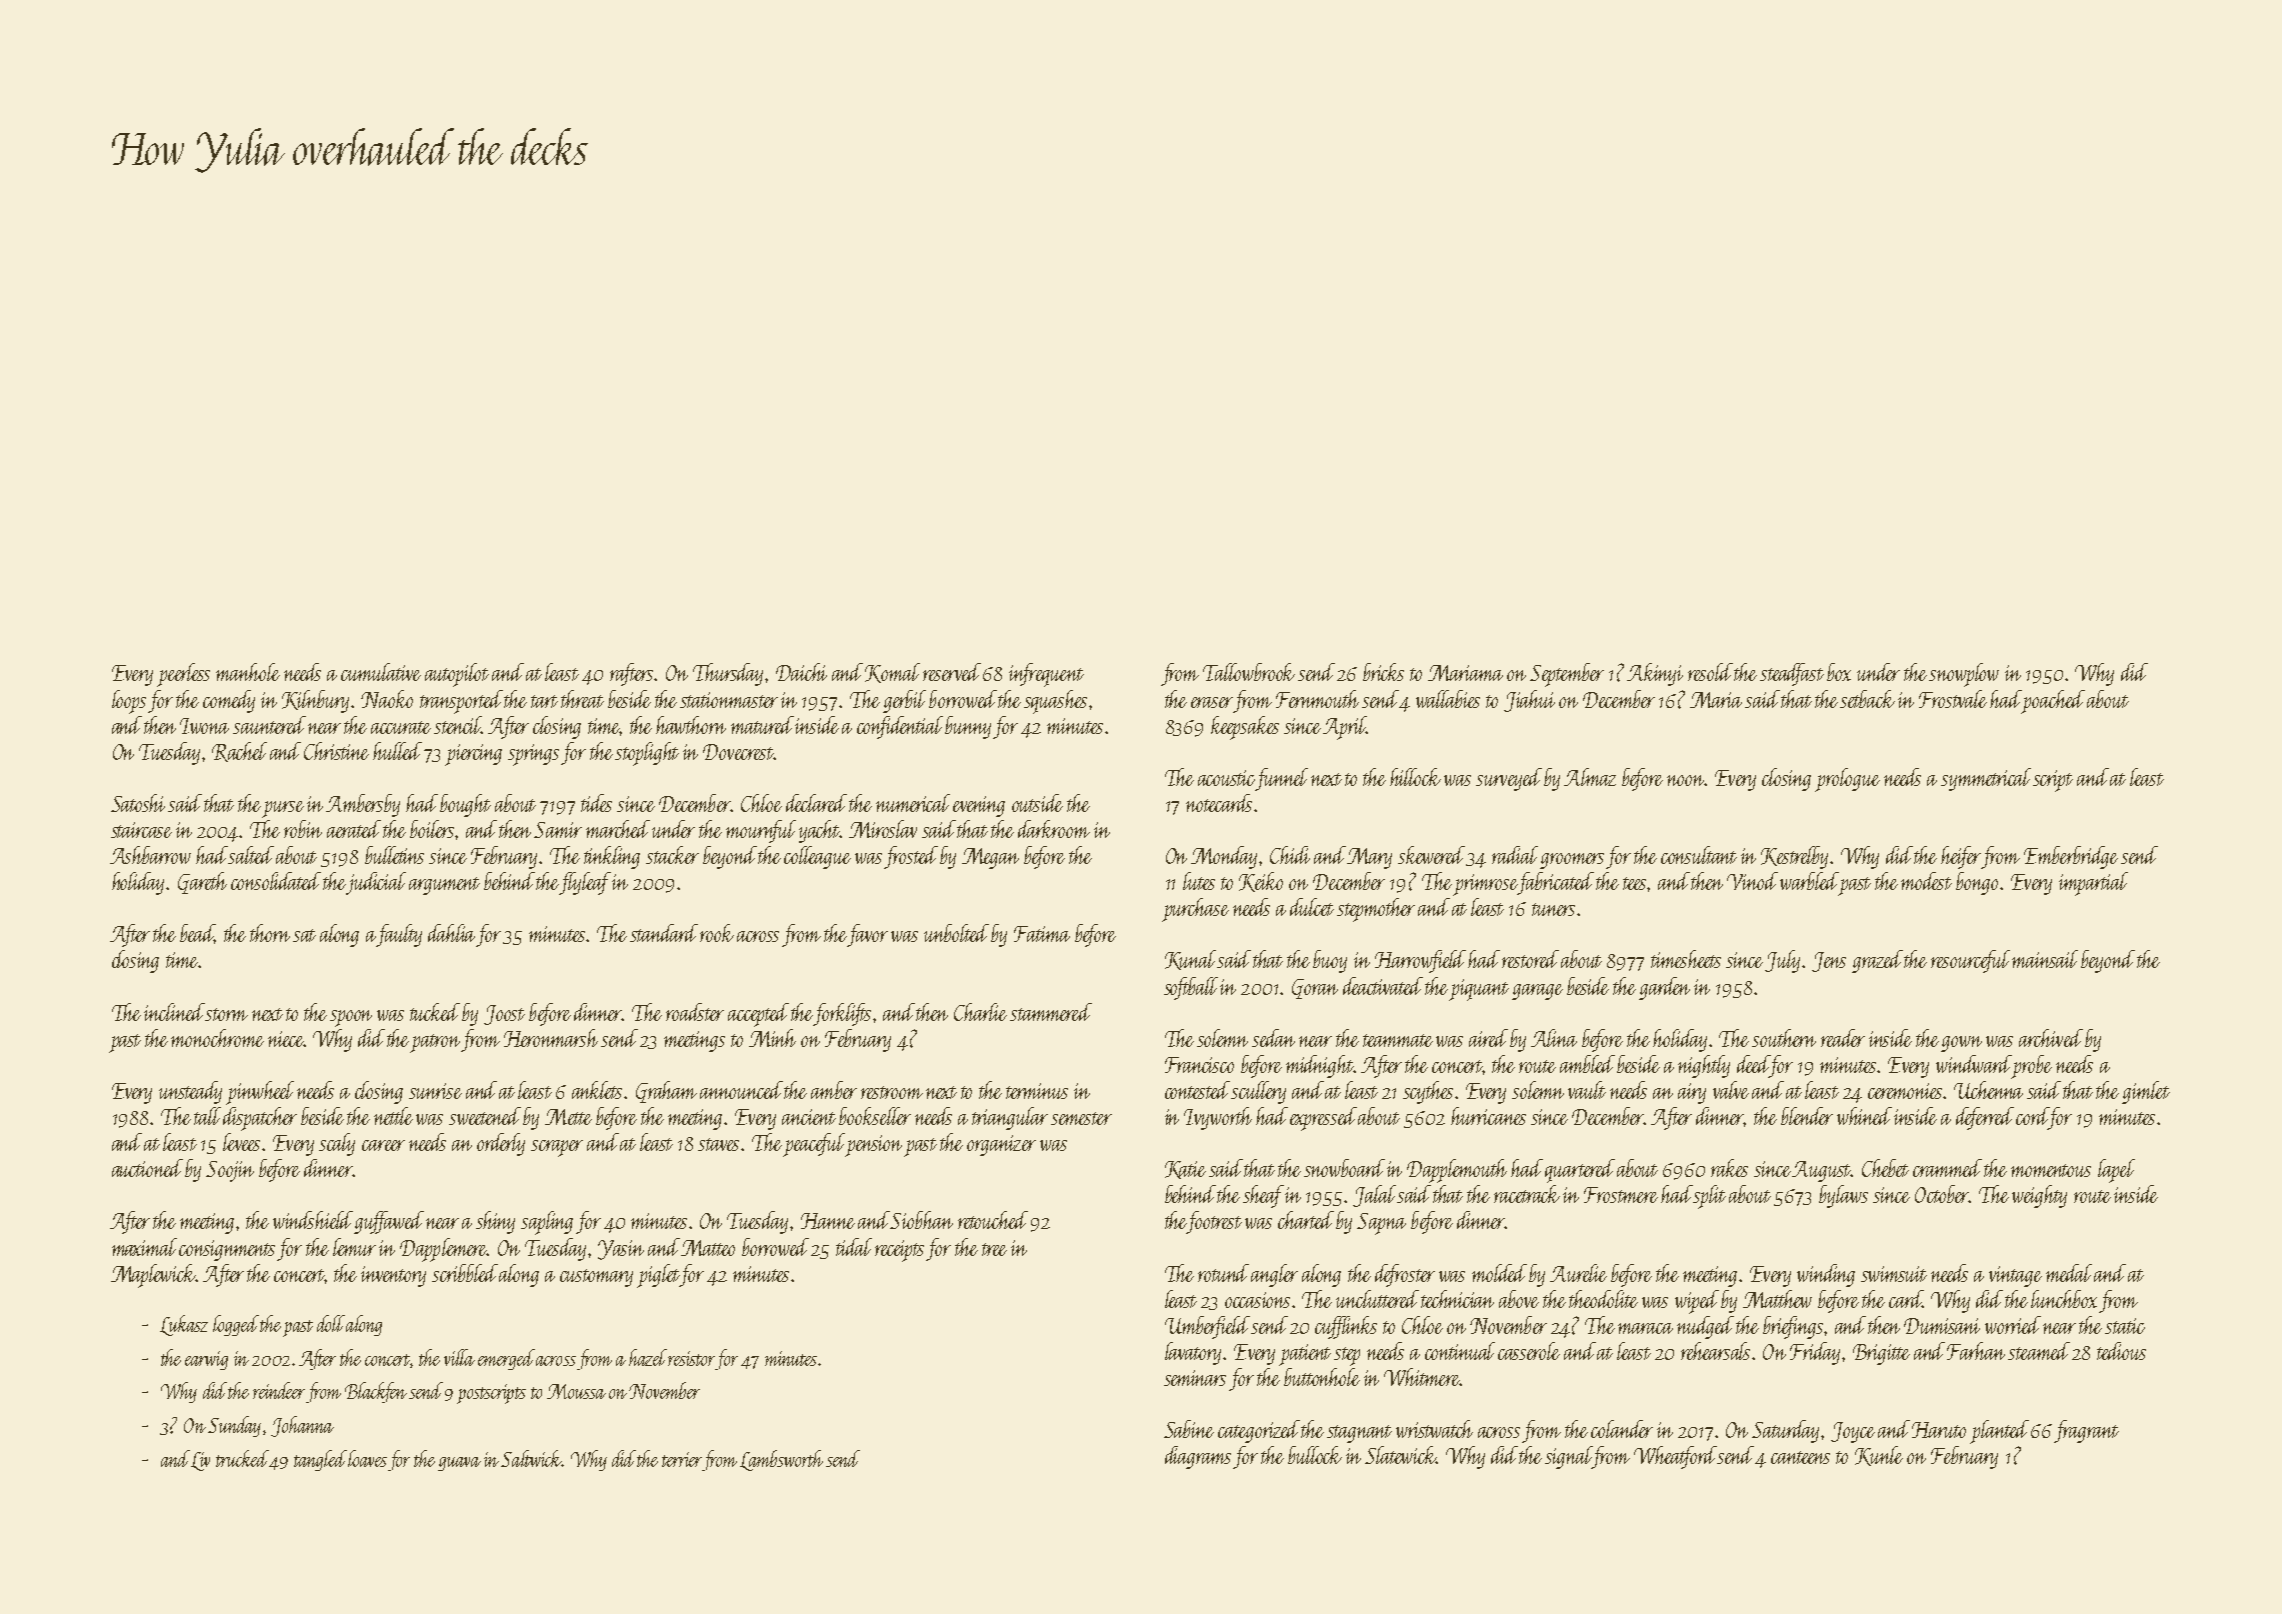 The width and height of the document is (2282, 1614). Describe the element at coordinates (596, 803) in the document. I see `tides` at that location.
